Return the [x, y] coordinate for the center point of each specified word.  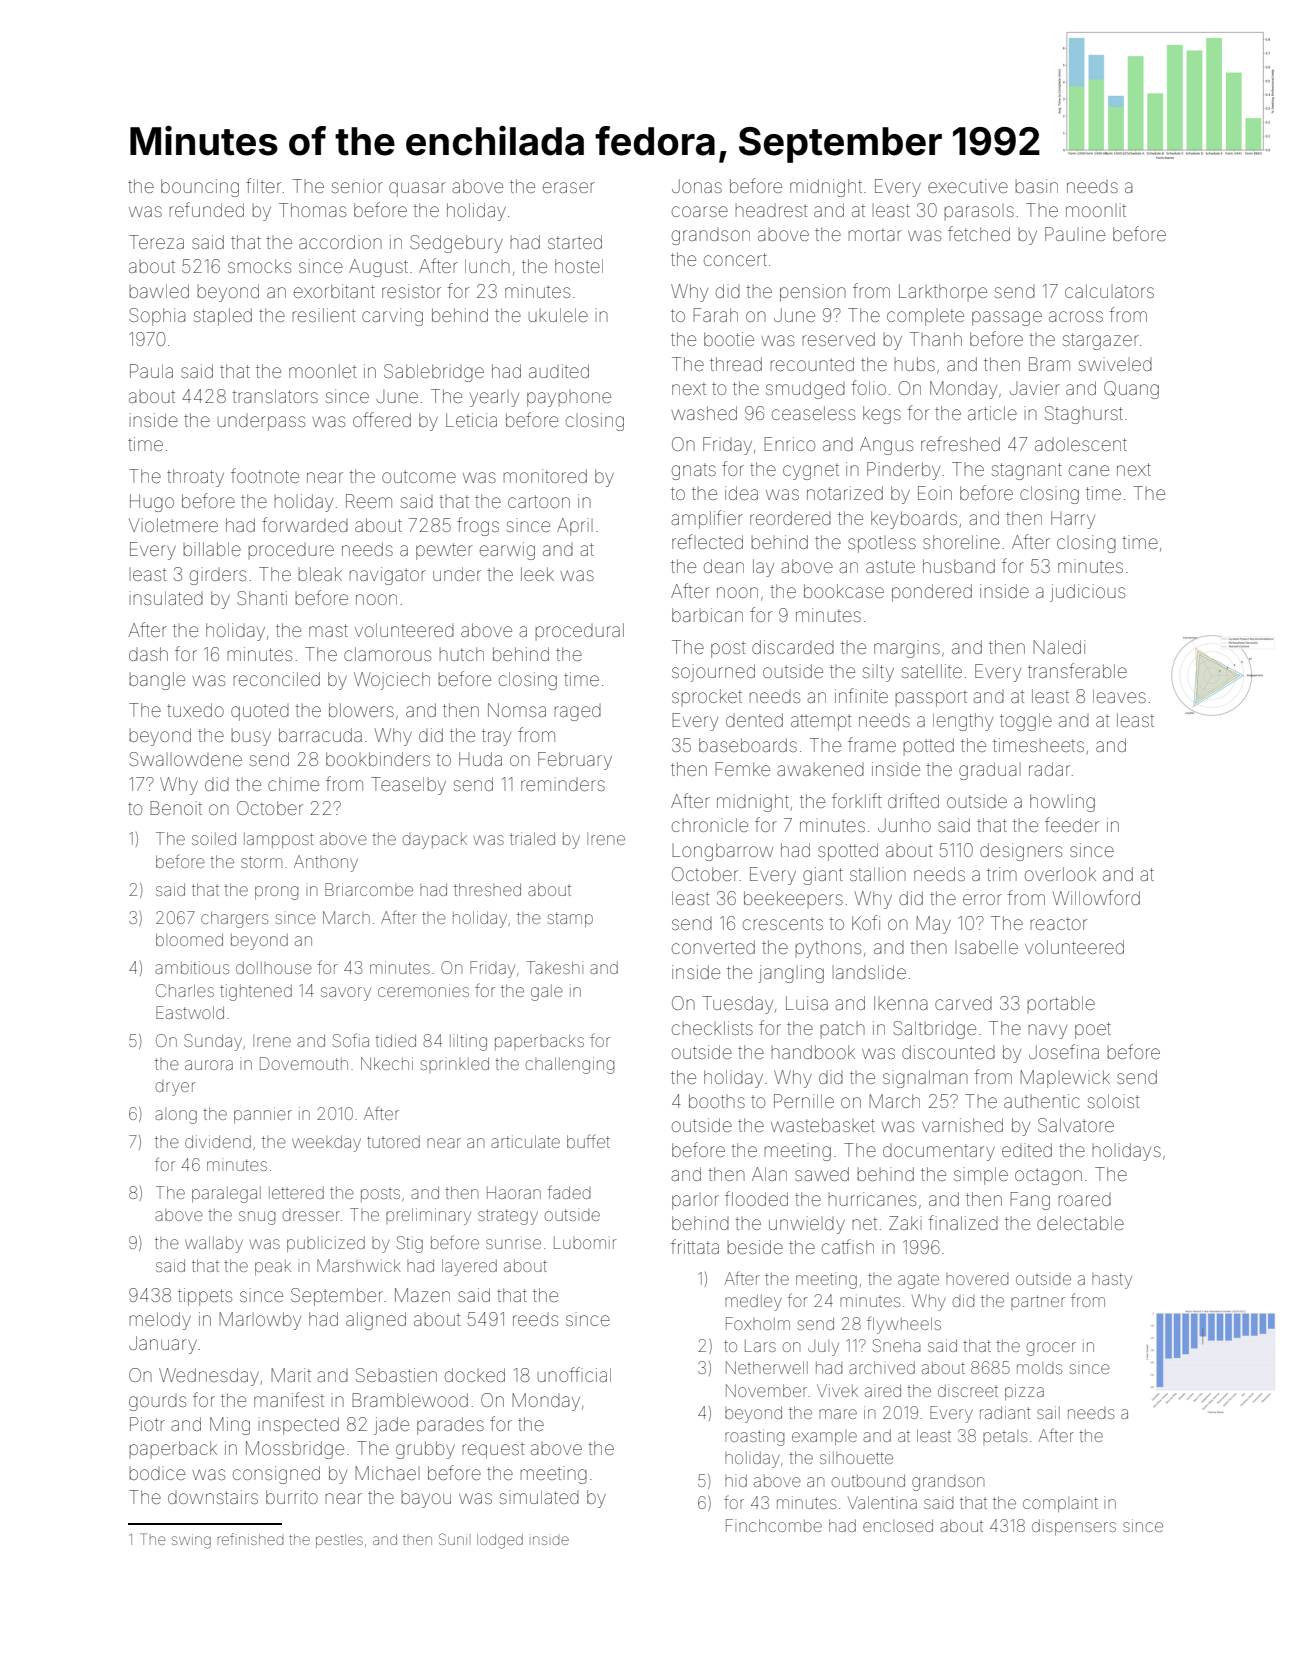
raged [578, 713]
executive [968, 186]
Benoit [176, 808]
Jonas [697, 186]
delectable [1080, 1223]
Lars [760, 1345]
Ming [230, 1426]
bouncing [200, 188]
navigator [388, 576]
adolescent [1081, 444]
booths [717, 1101]
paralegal [226, 1195]
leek [537, 574]
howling [1062, 803]
